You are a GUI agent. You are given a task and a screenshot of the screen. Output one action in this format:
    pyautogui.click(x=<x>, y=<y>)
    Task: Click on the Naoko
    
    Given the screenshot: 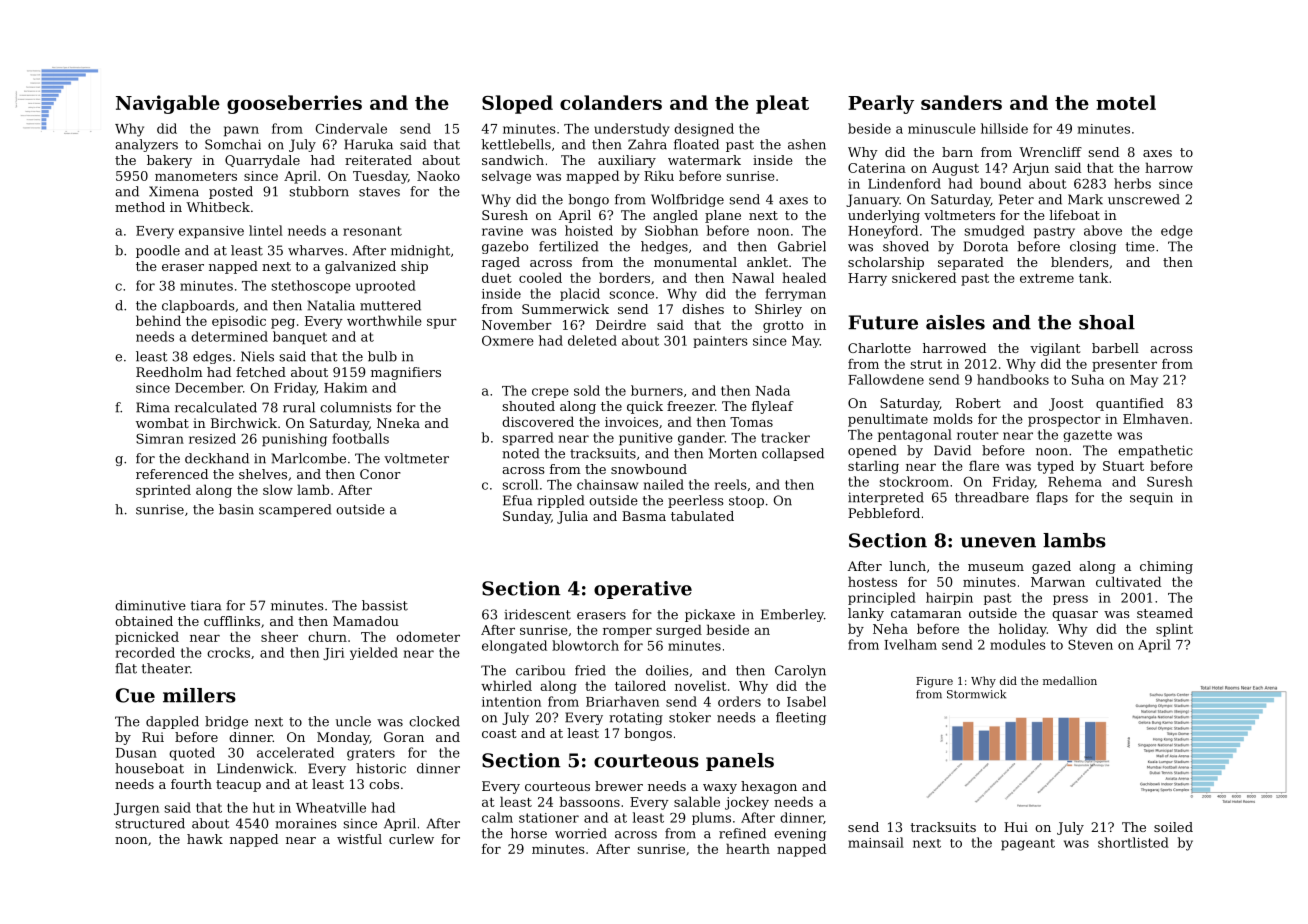 What is the action you would take?
    pyautogui.click(x=438, y=175)
